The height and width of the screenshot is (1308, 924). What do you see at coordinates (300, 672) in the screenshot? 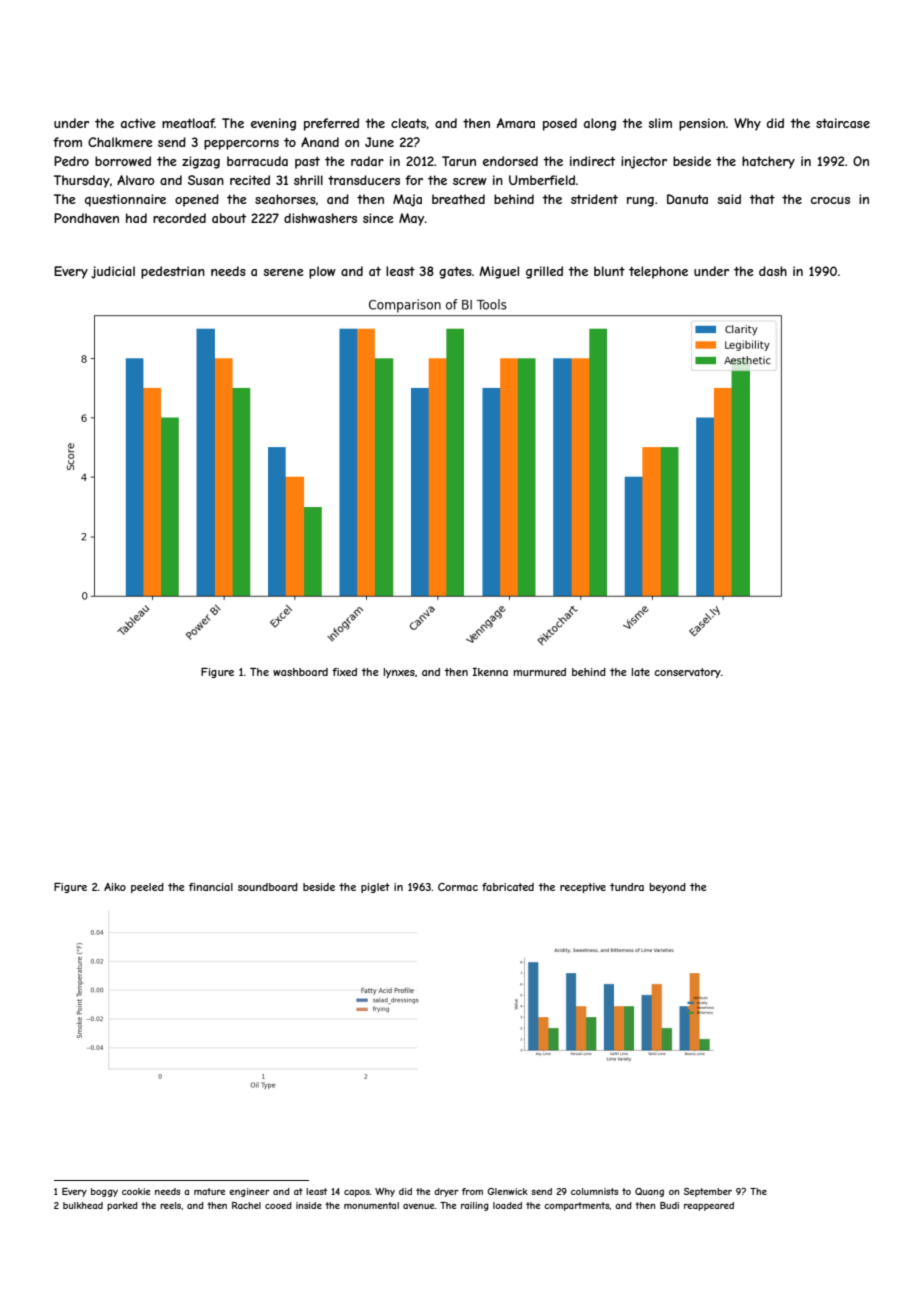
I see `washboard` at bounding box center [300, 672].
